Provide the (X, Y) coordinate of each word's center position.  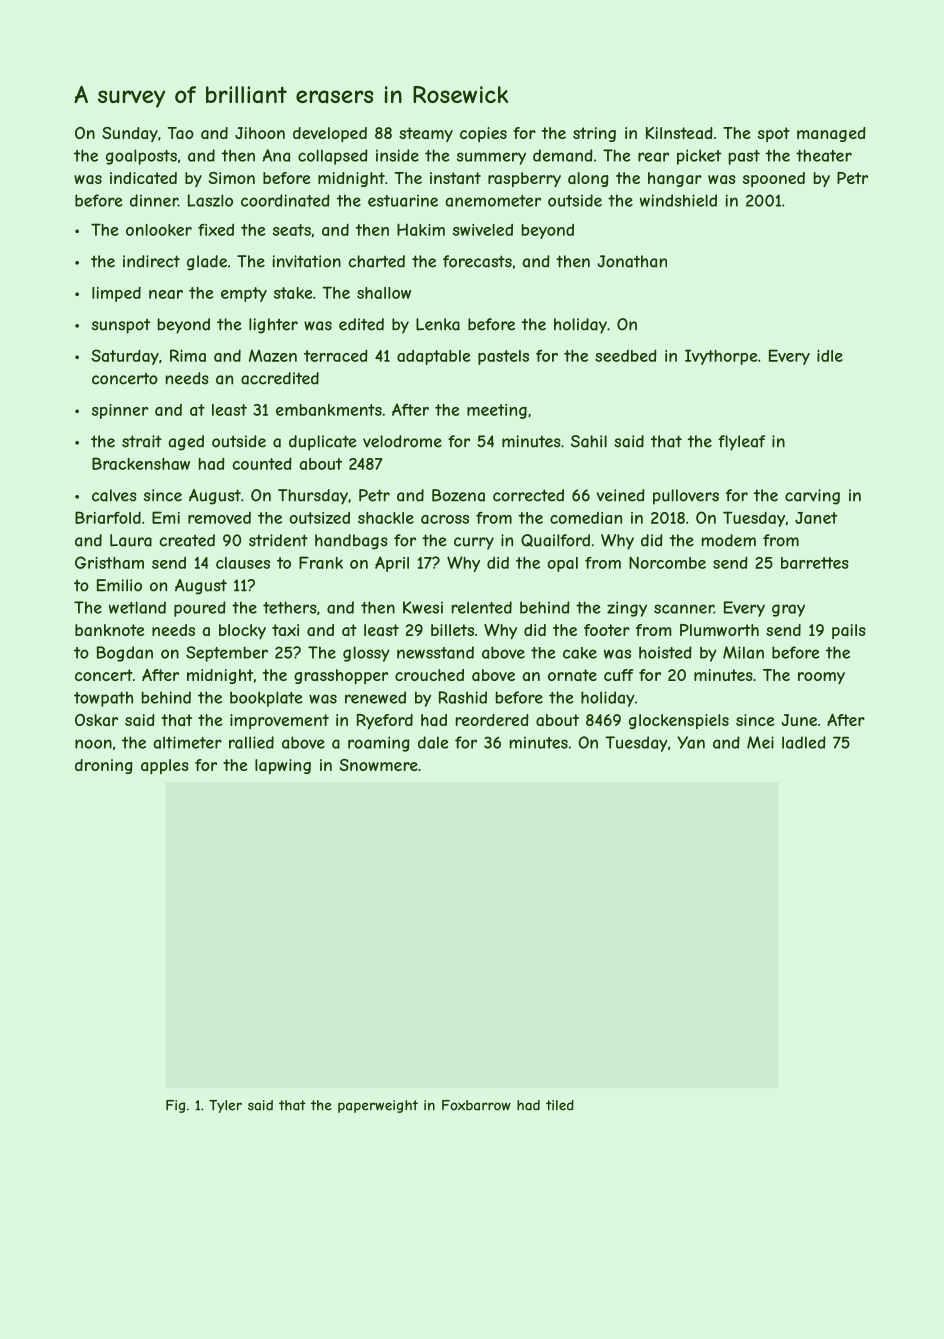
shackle (386, 518)
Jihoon (260, 133)
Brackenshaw (141, 463)
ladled (804, 742)
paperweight (378, 1106)
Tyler (225, 1106)
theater (824, 155)
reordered (492, 720)
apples (165, 766)
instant (455, 178)
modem (729, 540)
